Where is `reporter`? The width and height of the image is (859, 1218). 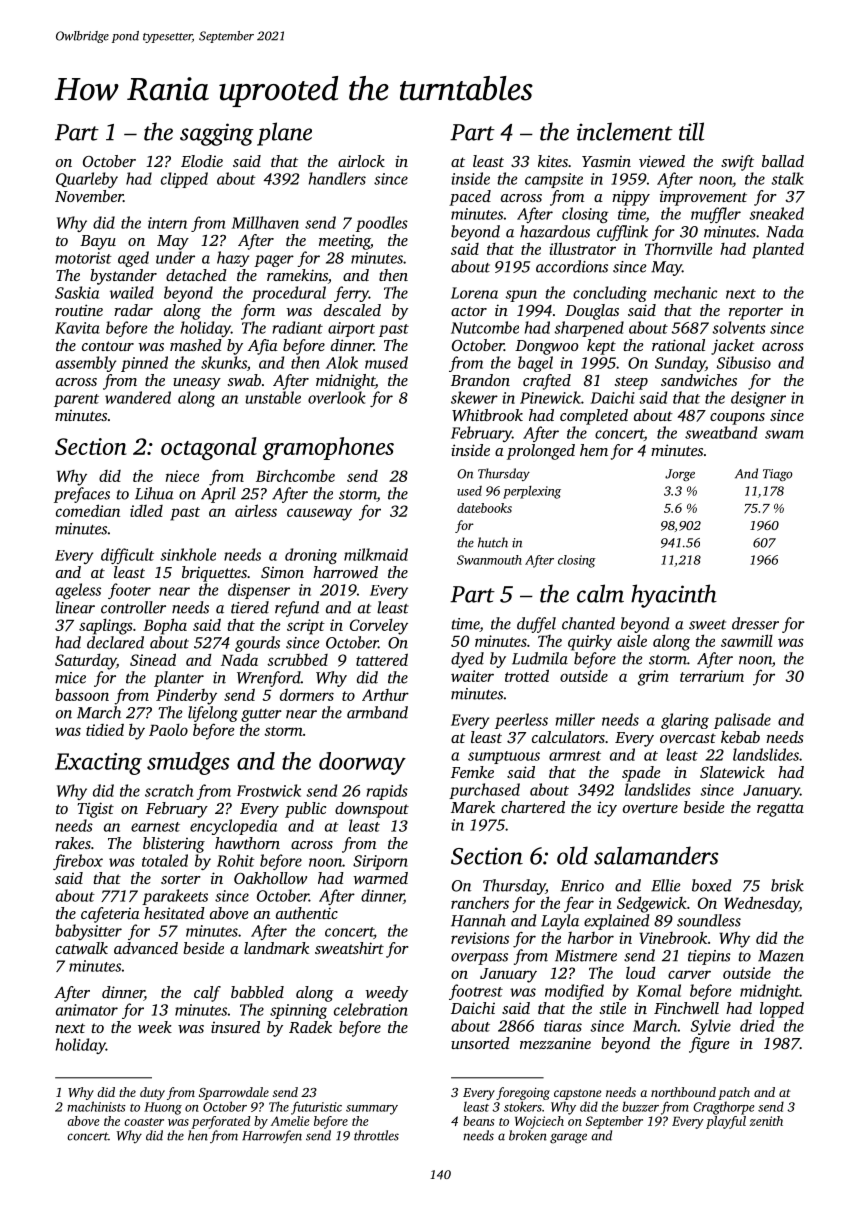 reporter is located at coordinates (756, 313).
